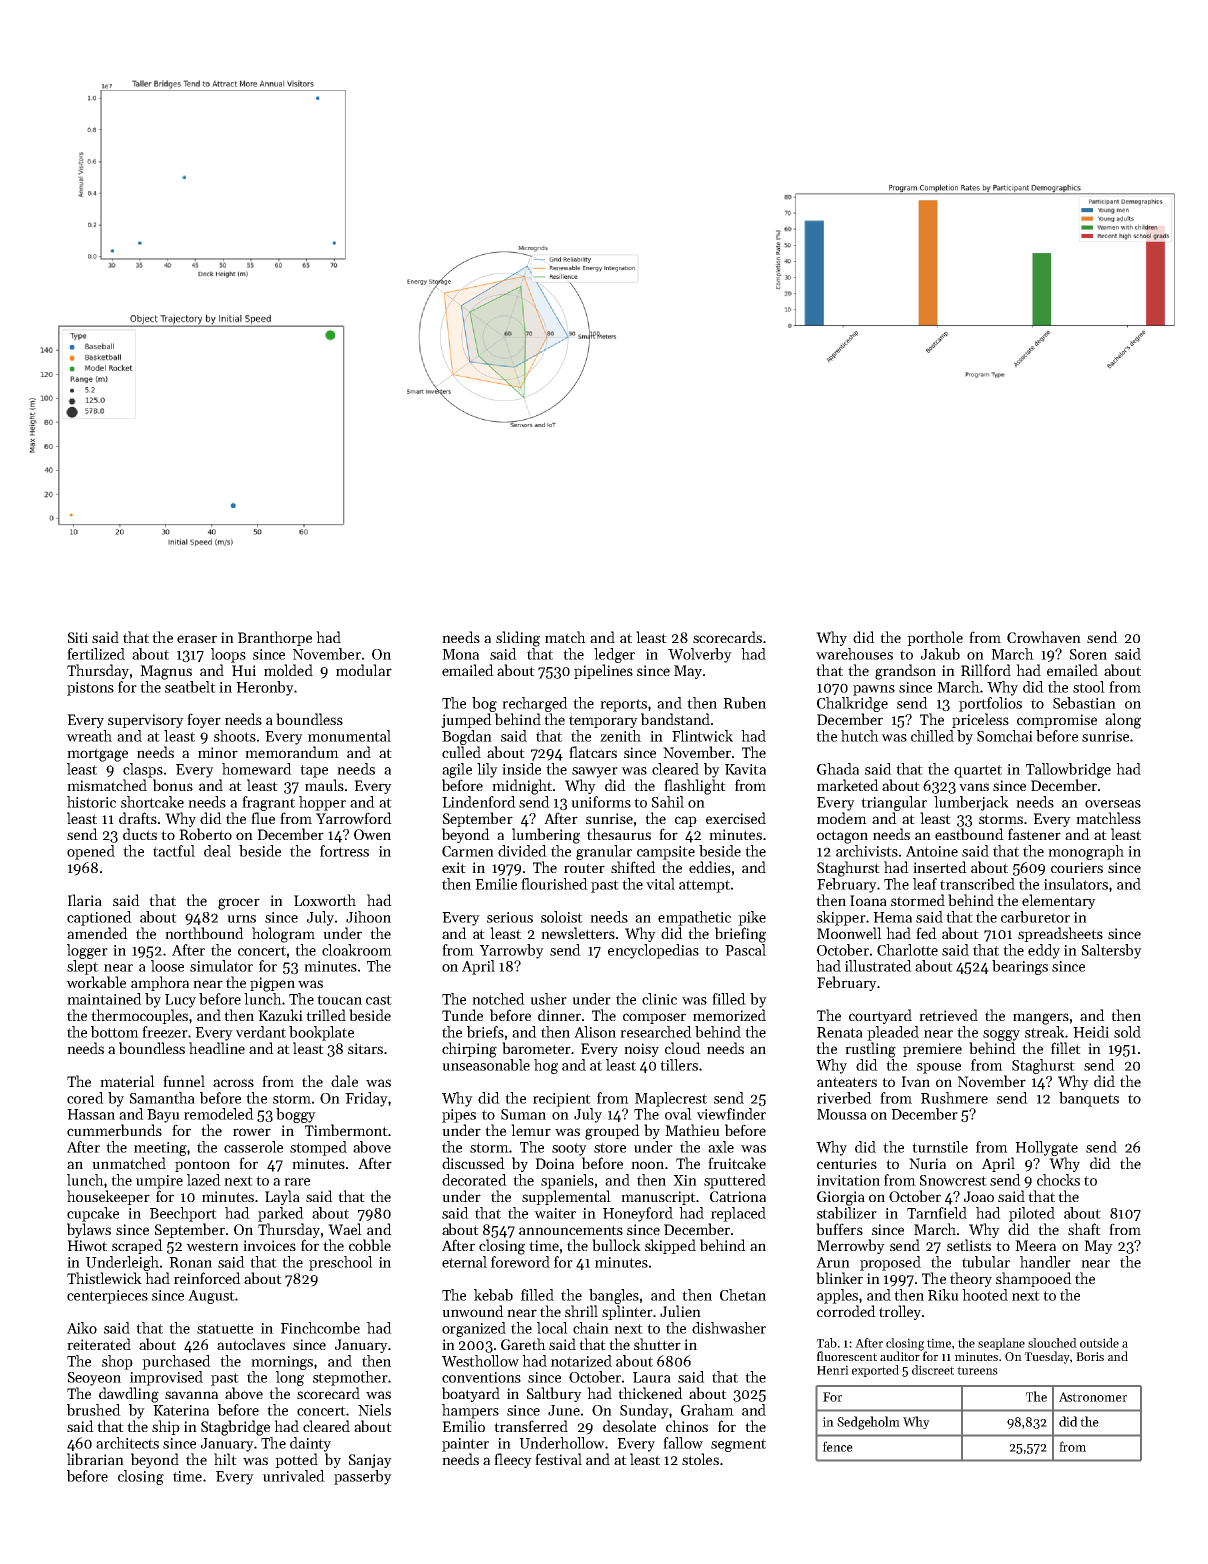 This page has width=1208, height=1564. Describe the element at coordinates (294, 1476) in the page. I see `unrivaled` at that location.
